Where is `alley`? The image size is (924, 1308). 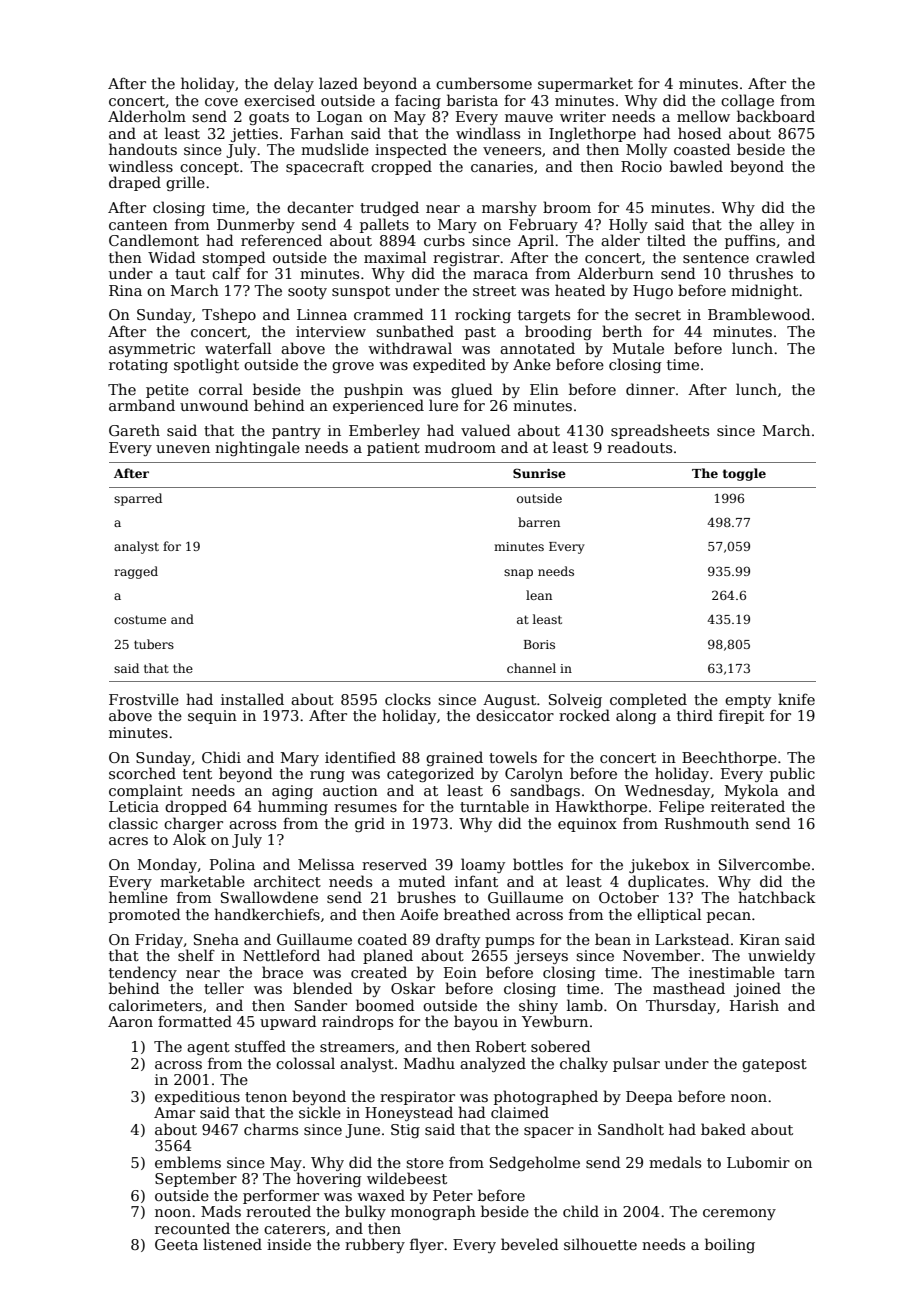 alley is located at coordinates (777, 225).
